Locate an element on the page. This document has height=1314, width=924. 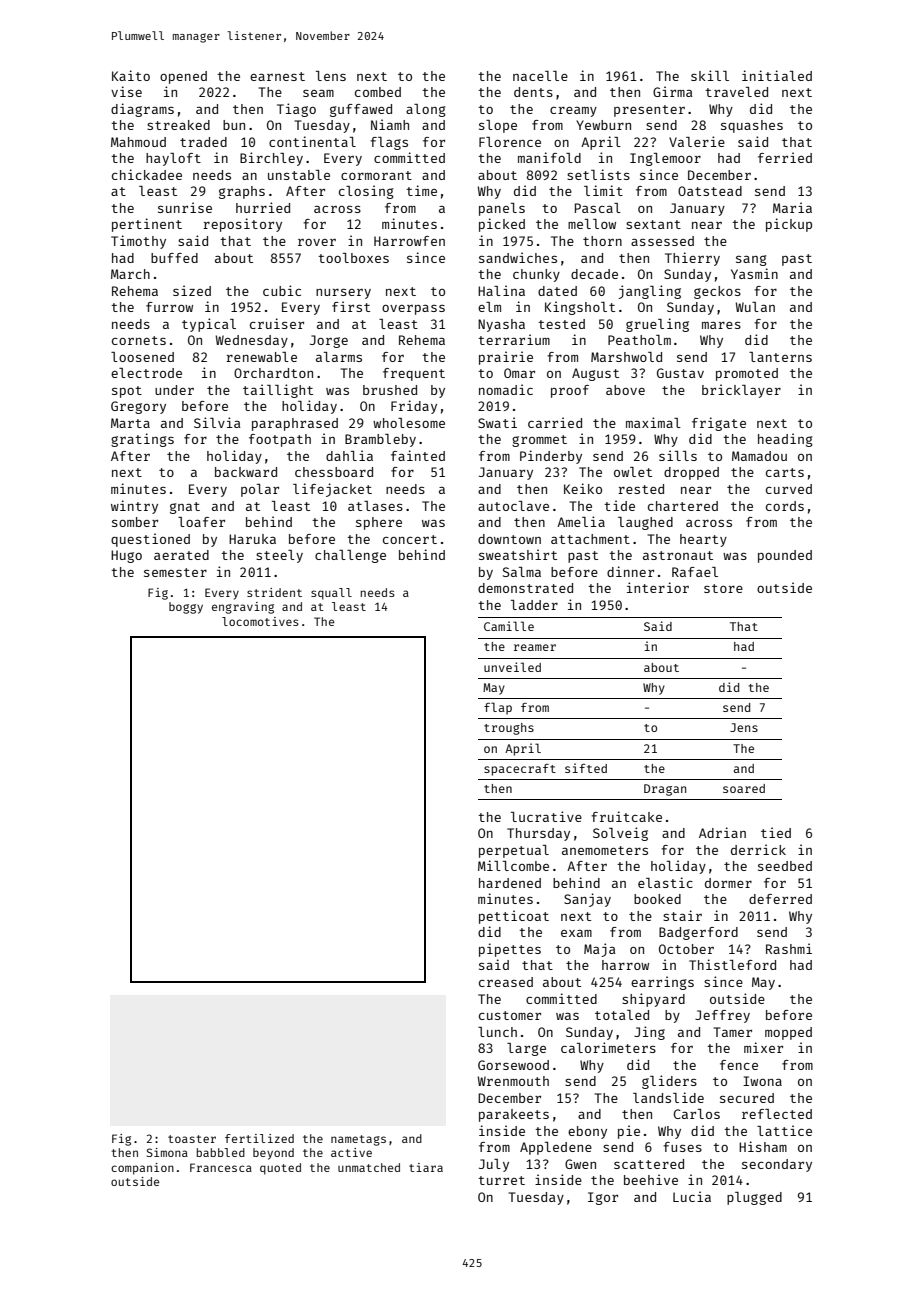
opened is located at coordinates (183, 77).
